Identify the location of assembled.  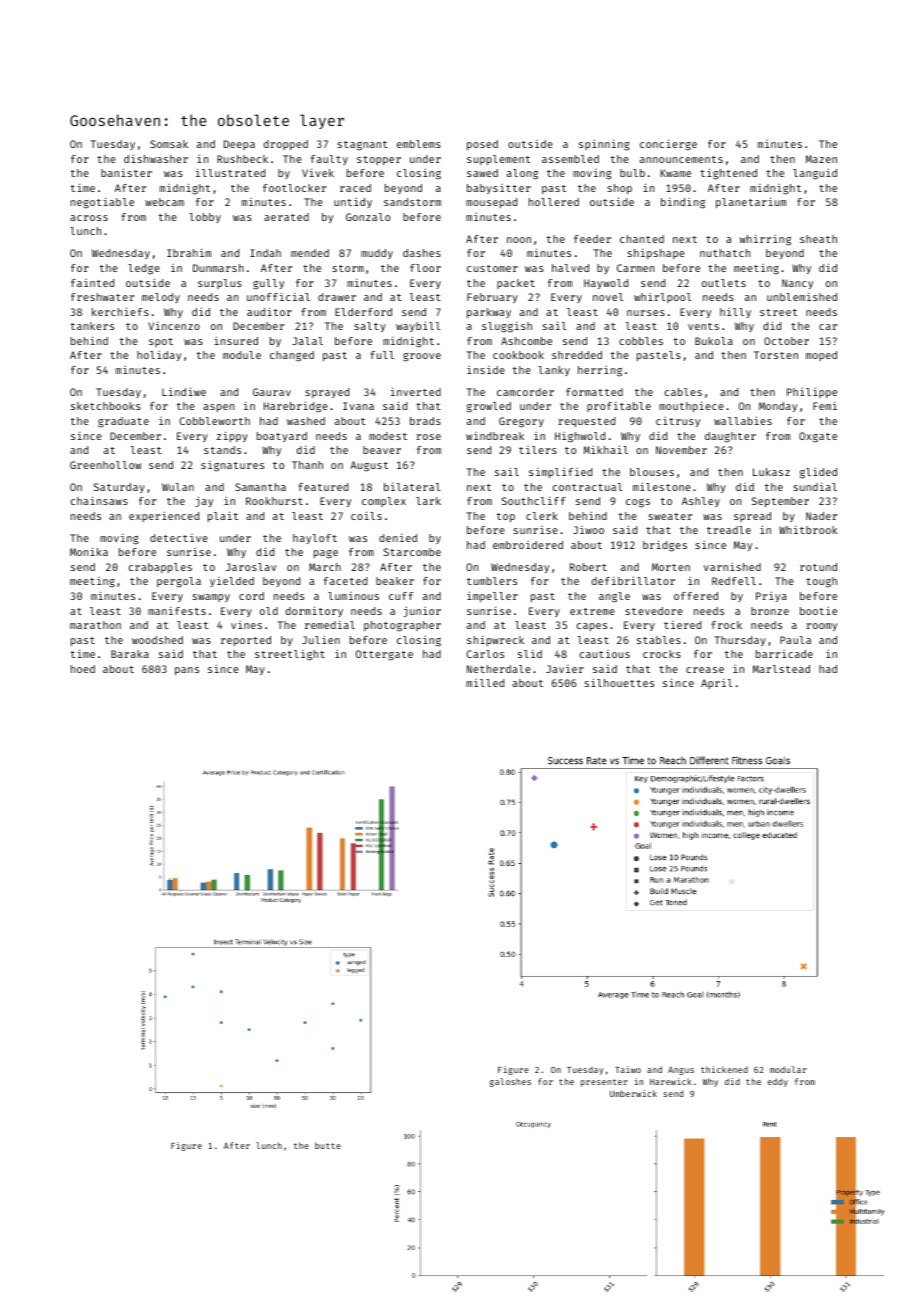
(570, 159).
